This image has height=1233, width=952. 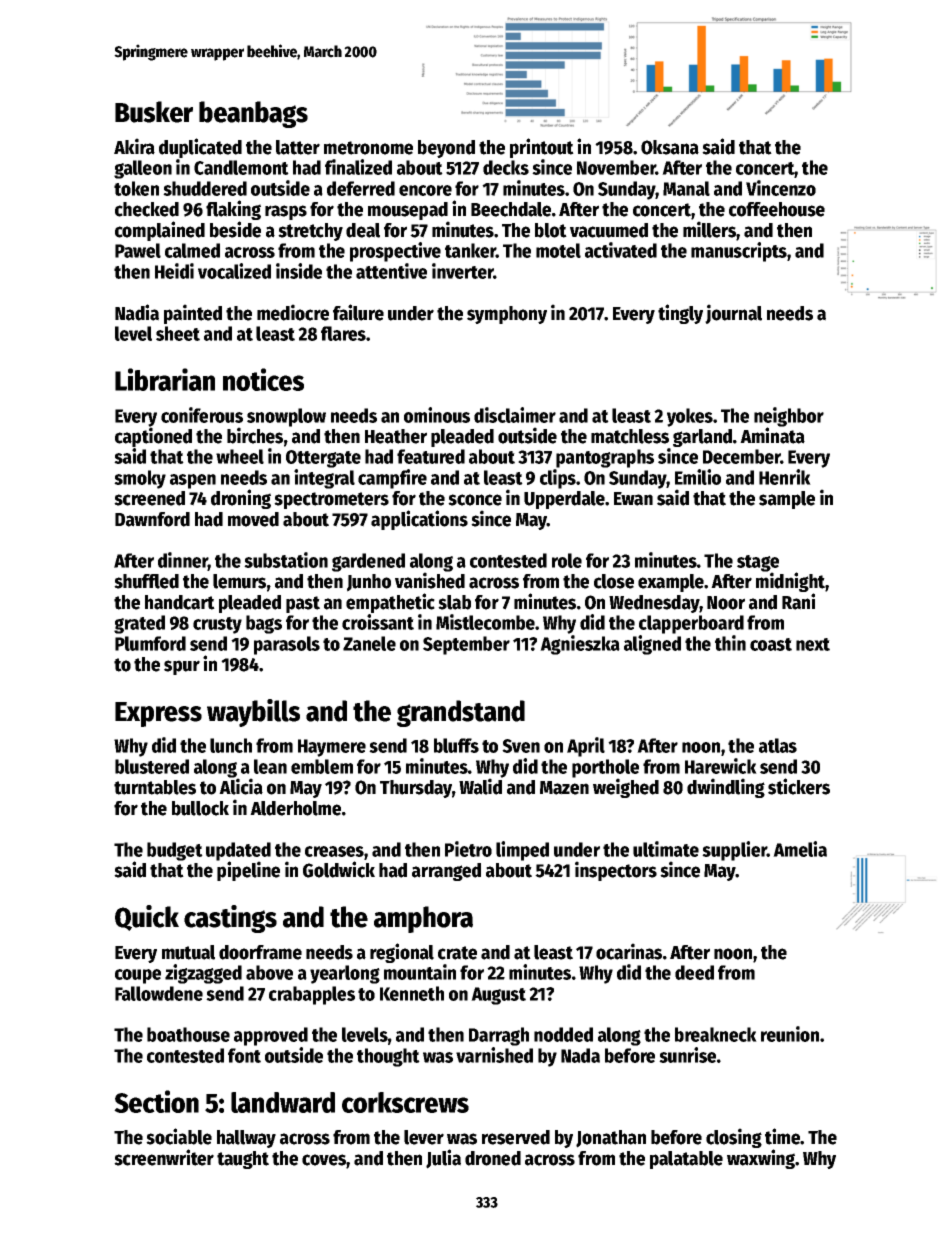 I want to click on Agnieszka, so click(x=580, y=645).
